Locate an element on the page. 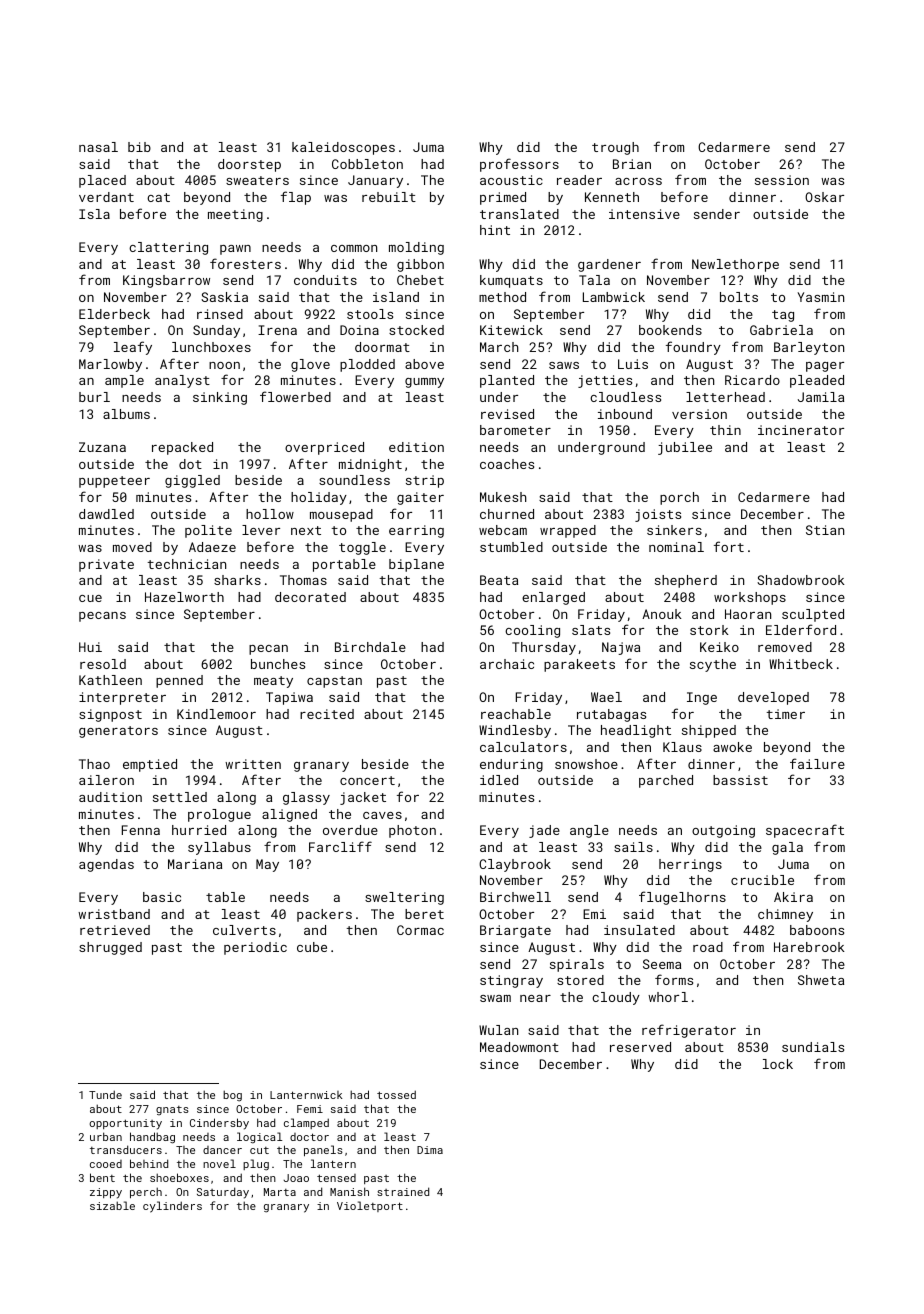 The image size is (924, 1314). Meadowmont is located at coordinates (519, 1047).
